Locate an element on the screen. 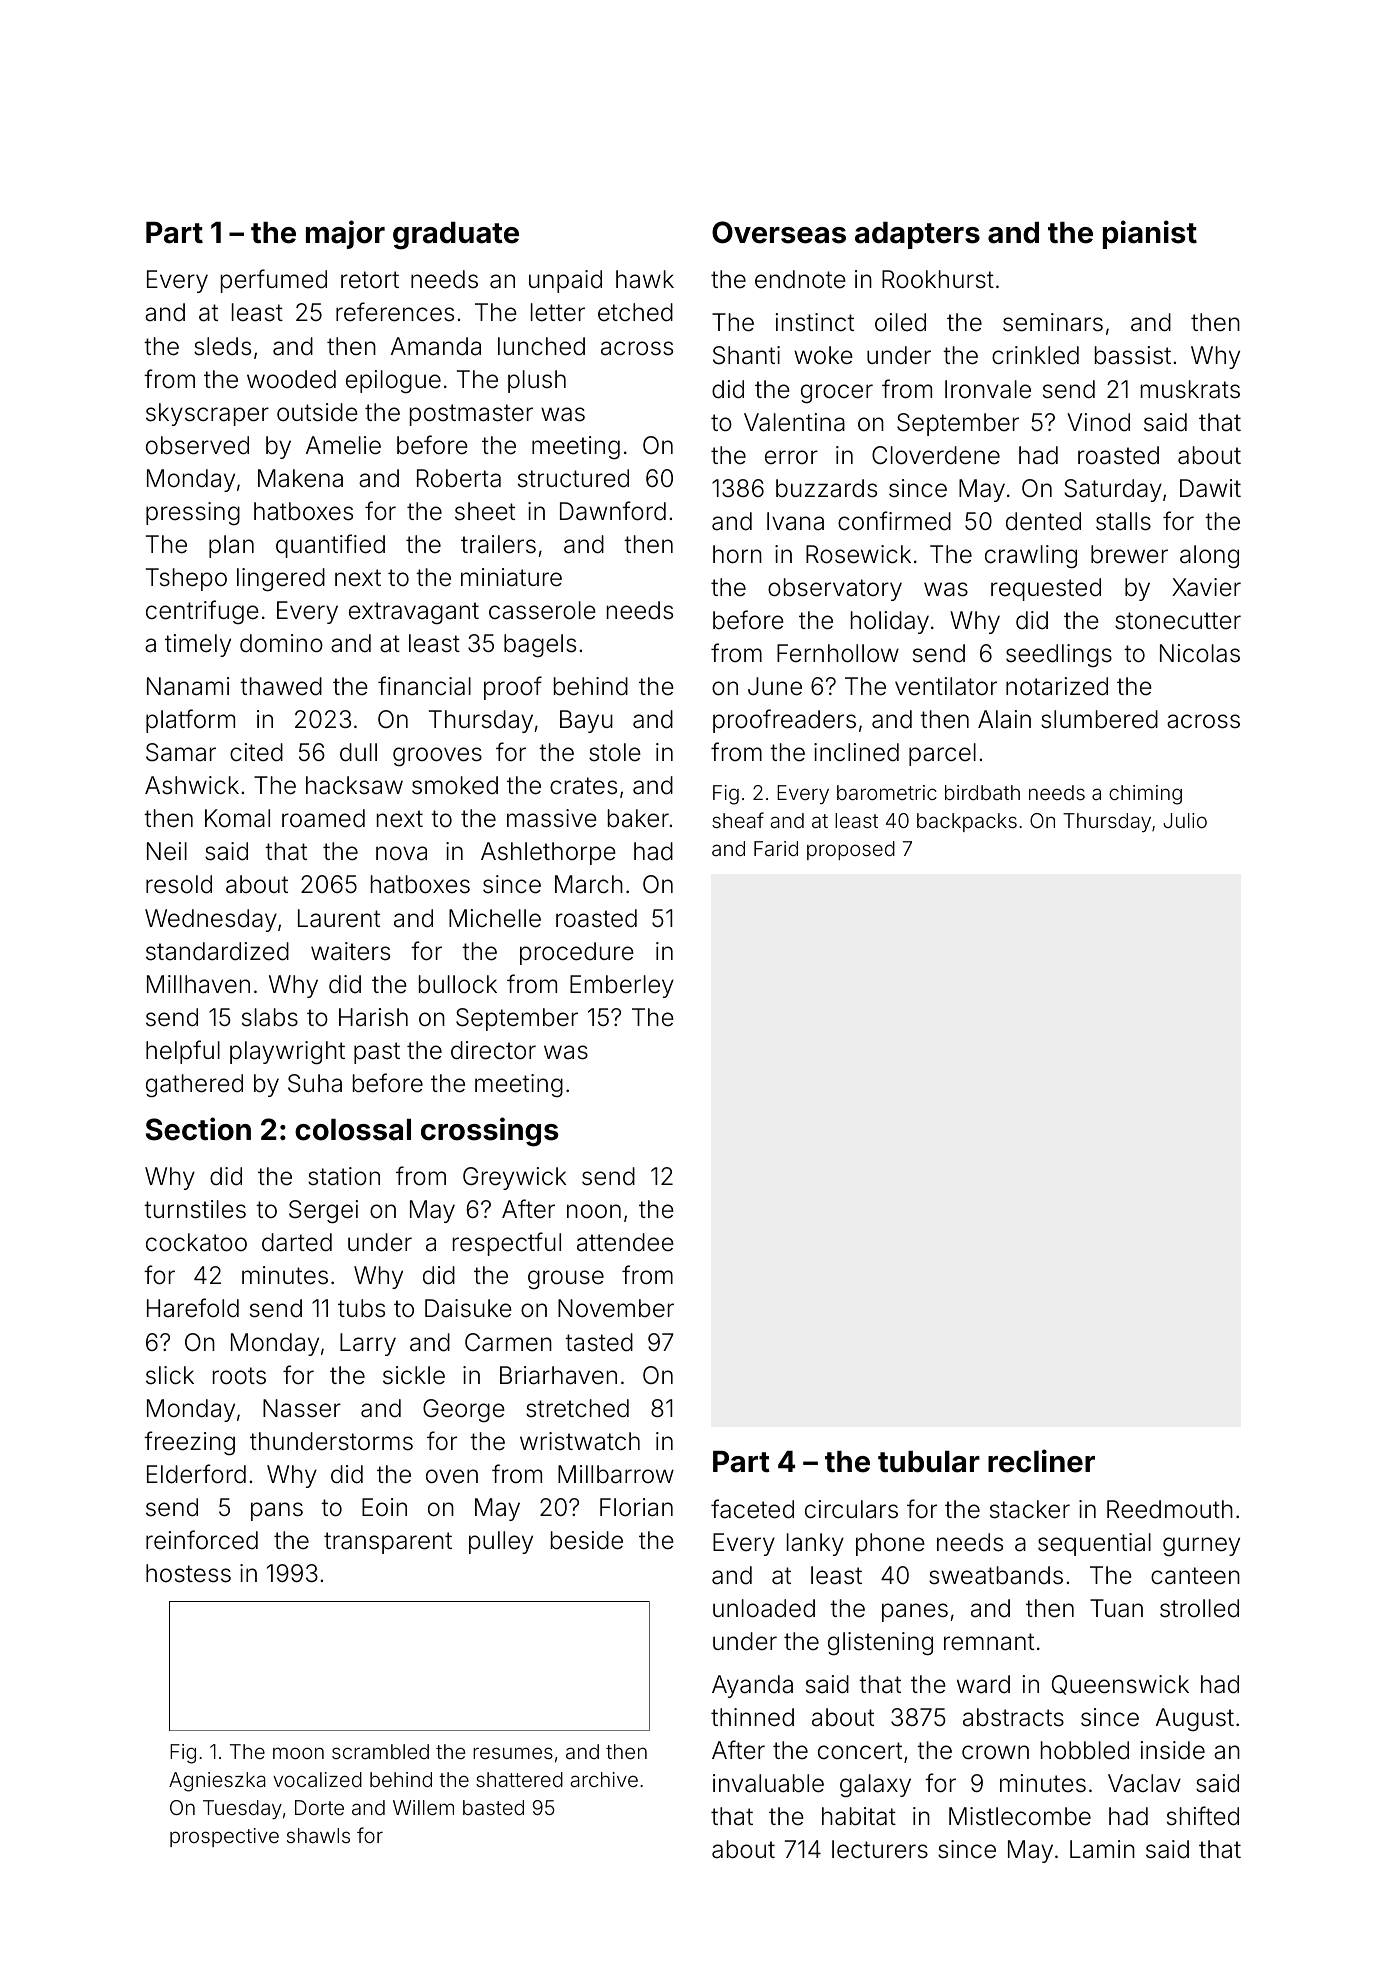  seminars is located at coordinates (1053, 322).
